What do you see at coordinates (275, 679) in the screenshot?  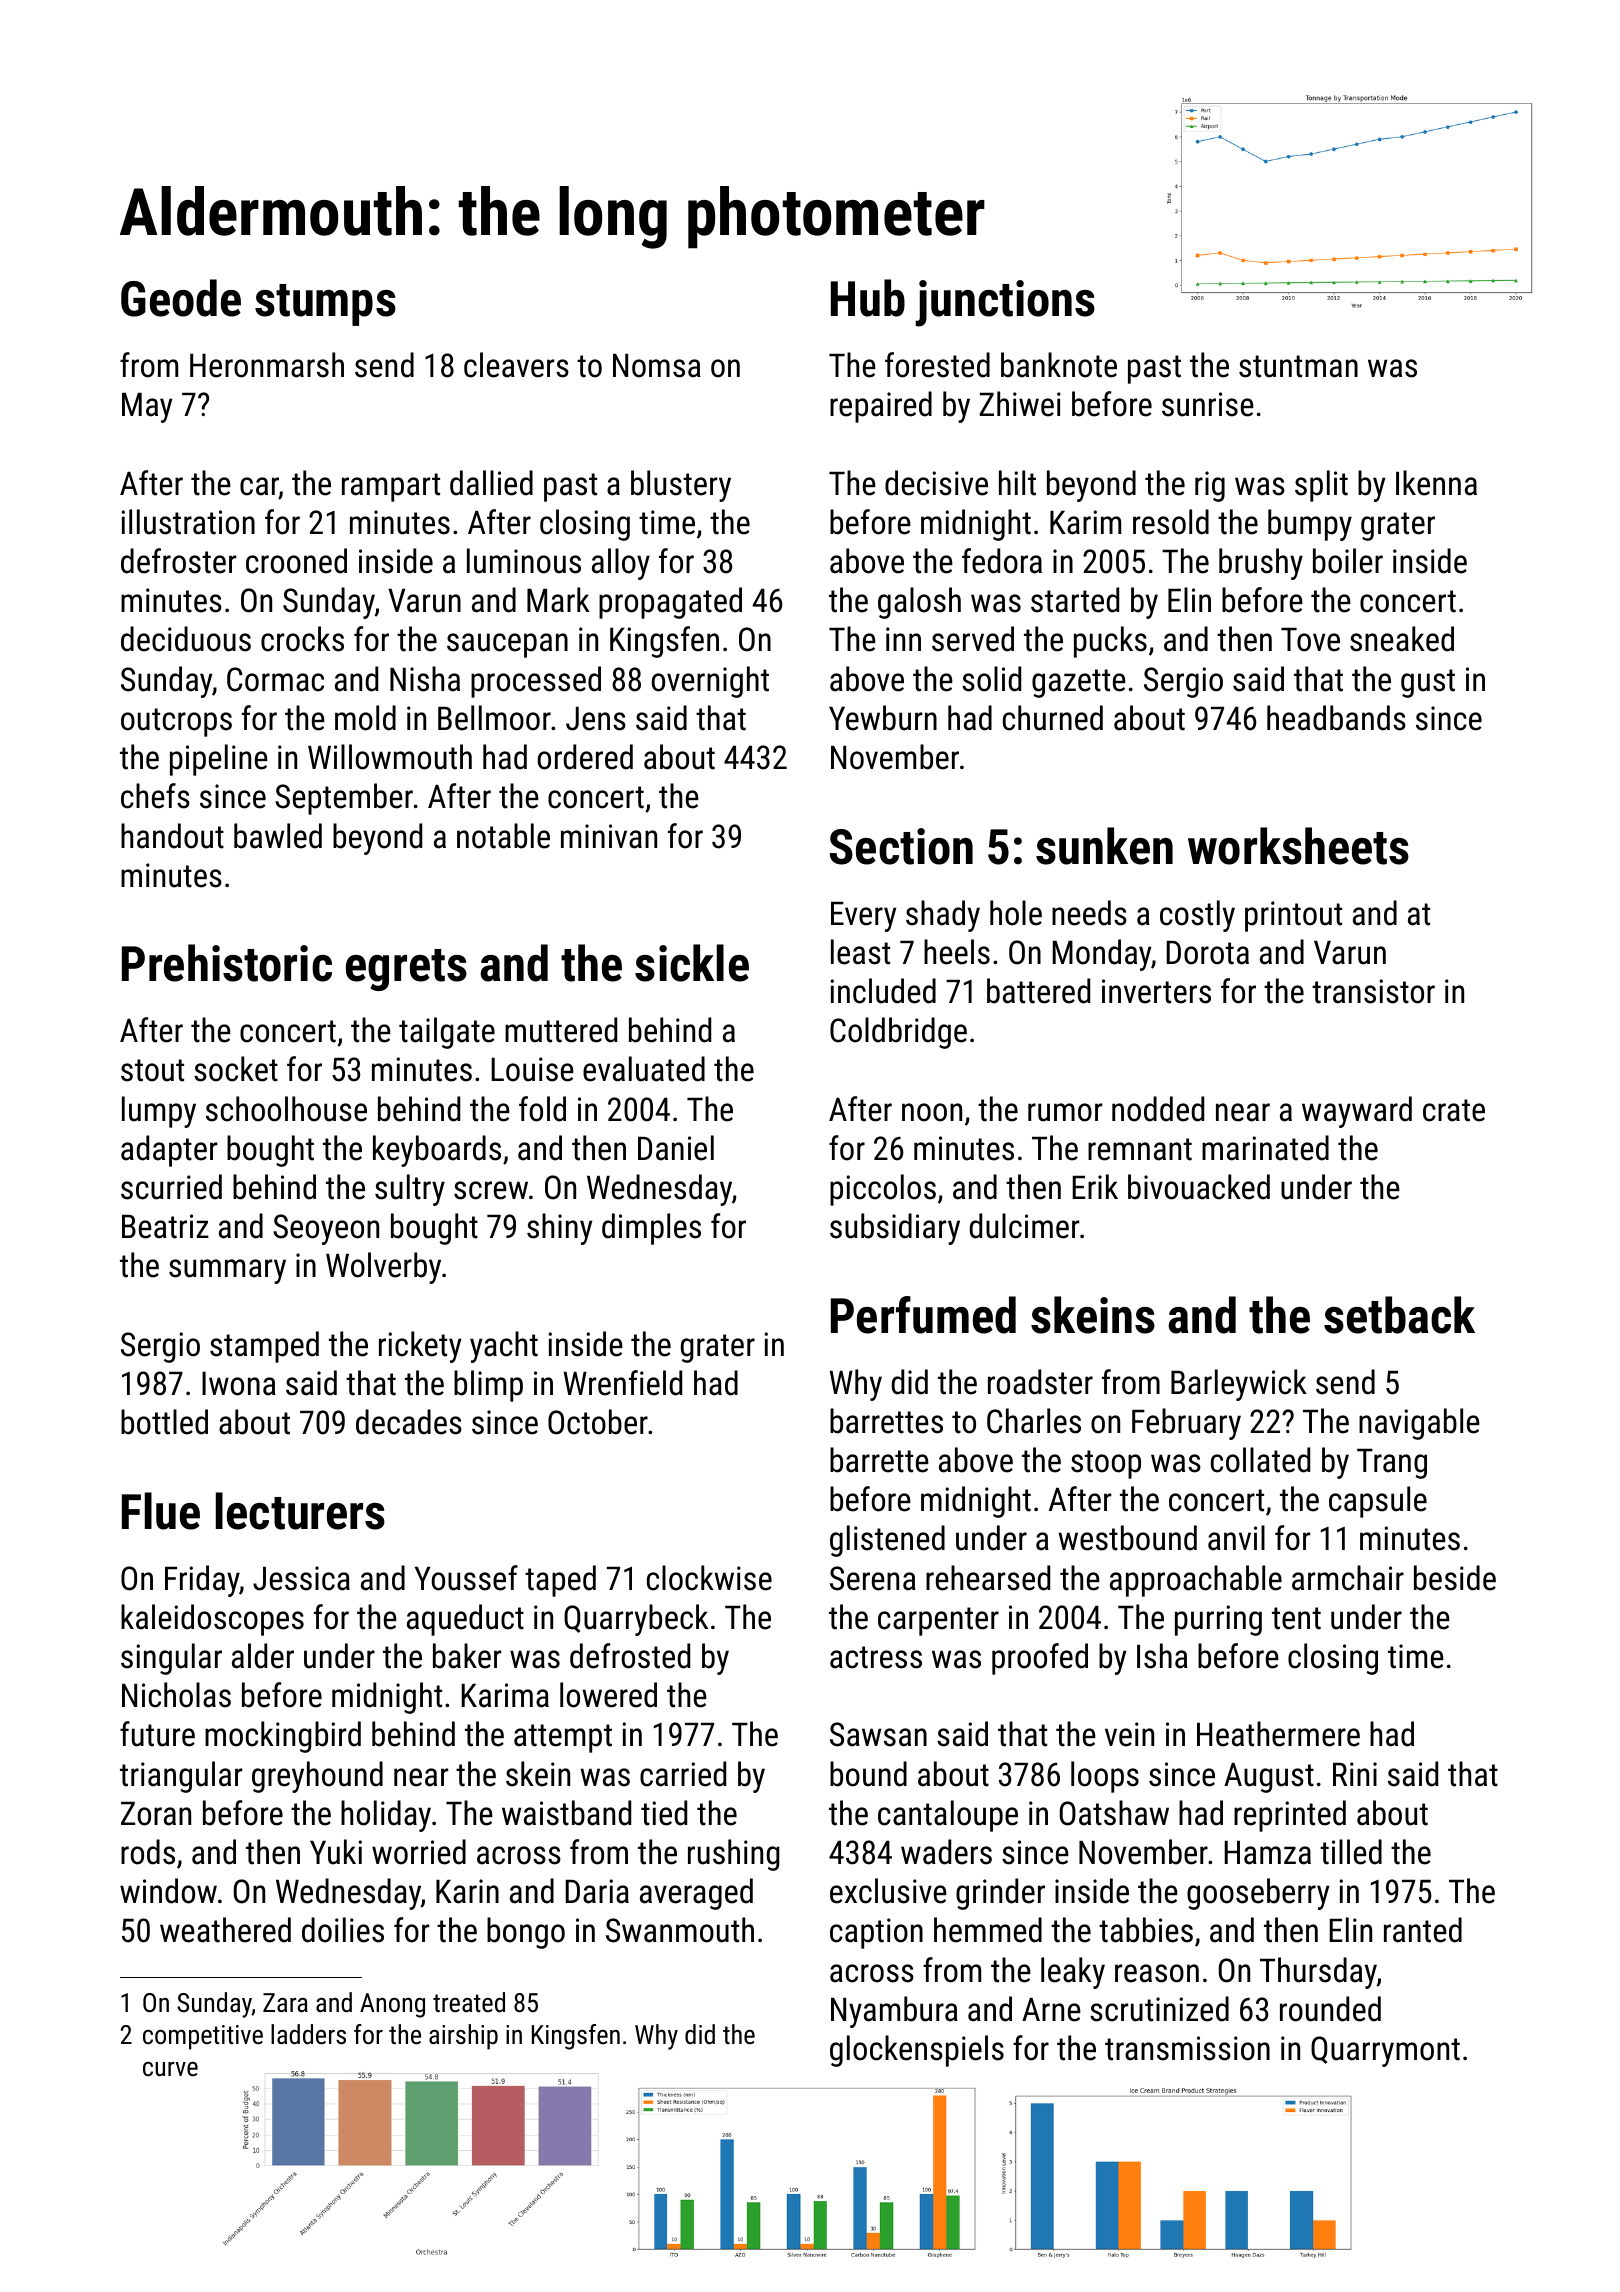 I see `Cormac` at bounding box center [275, 679].
